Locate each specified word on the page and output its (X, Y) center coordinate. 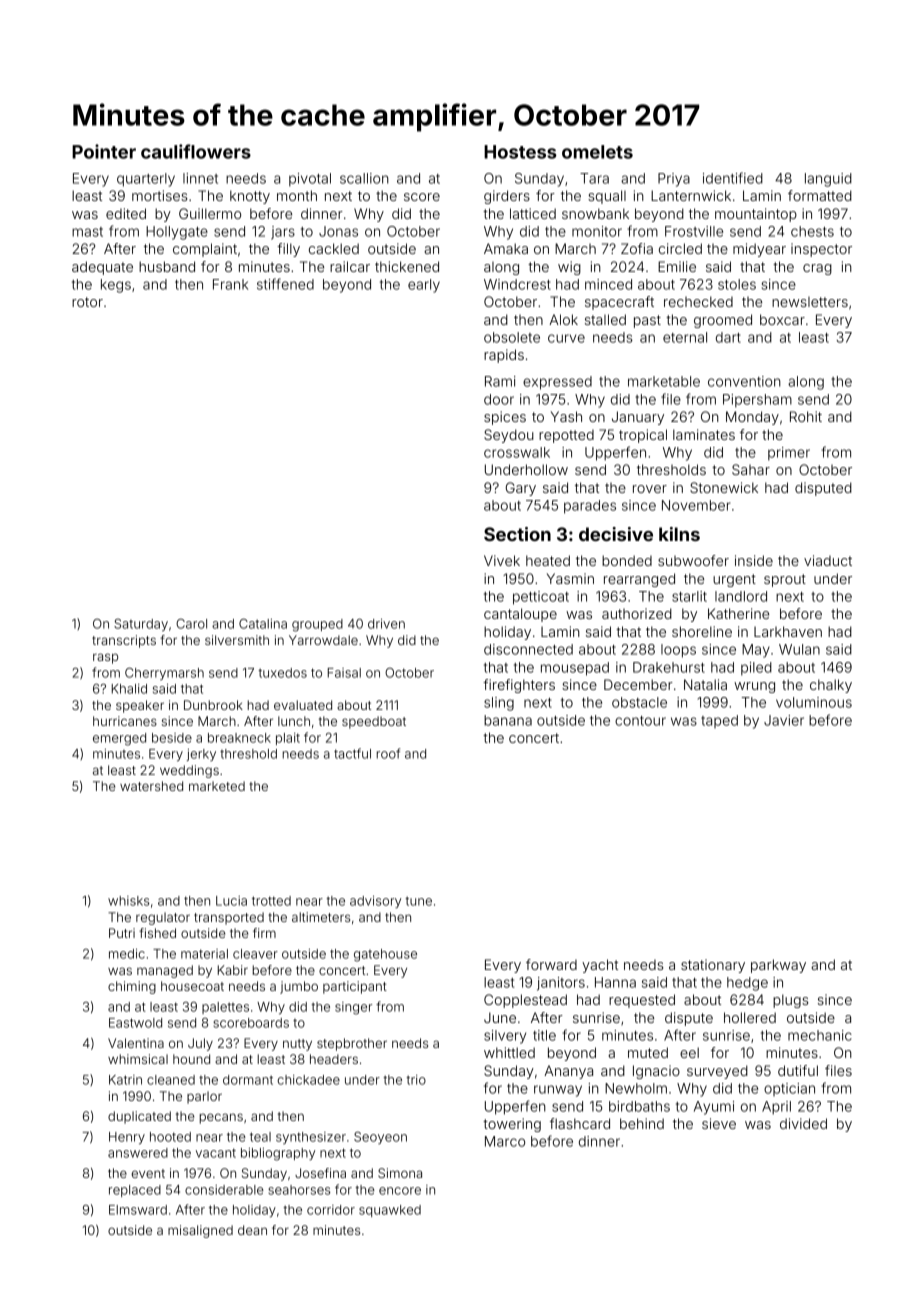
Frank (230, 284)
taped (719, 721)
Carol (191, 624)
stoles (737, 284)
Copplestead (525, 1001)
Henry (127, 1138)
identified (733, 178)
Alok (563, 319)
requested (642, 1001)
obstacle (639, 702)
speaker (140, 706)
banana (508, 720)
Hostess (520, 152)
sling (499, 704)
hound (191, 1059)
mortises (159, 195)
